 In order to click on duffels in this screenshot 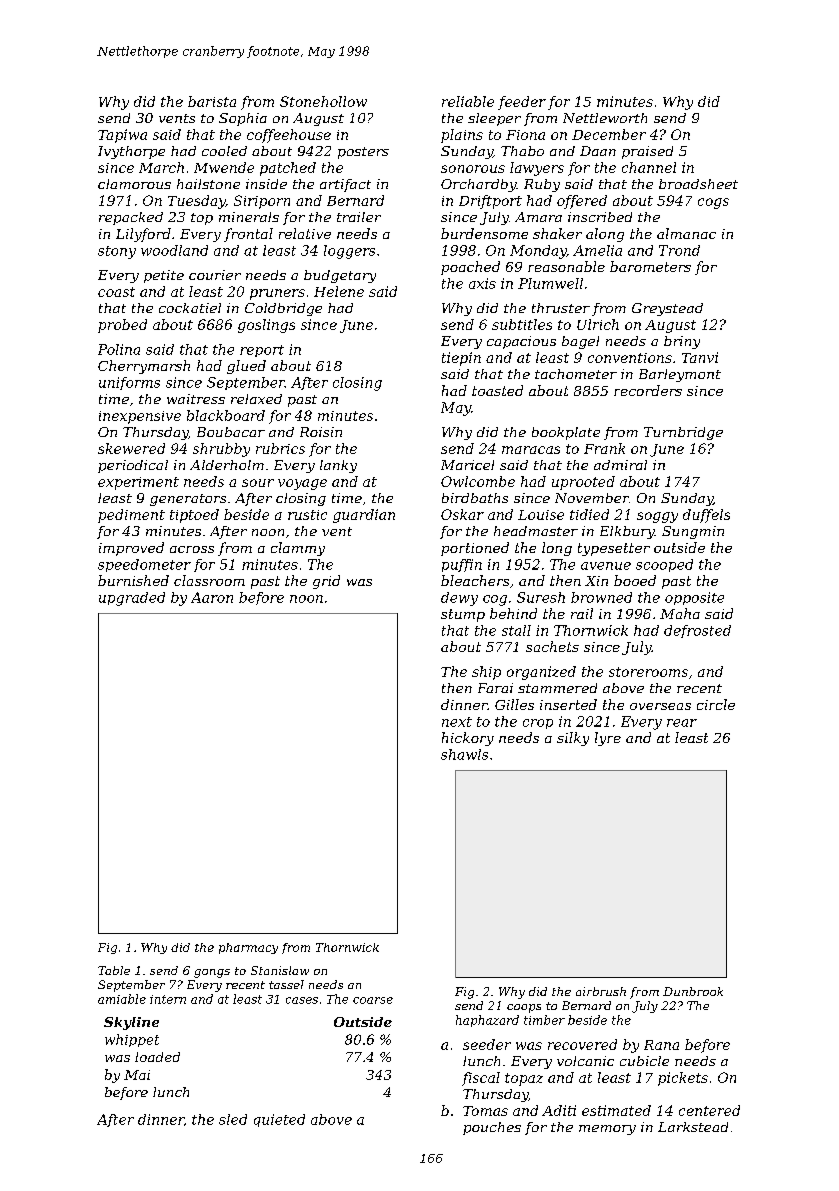, I will do `click(706, 516)`.
